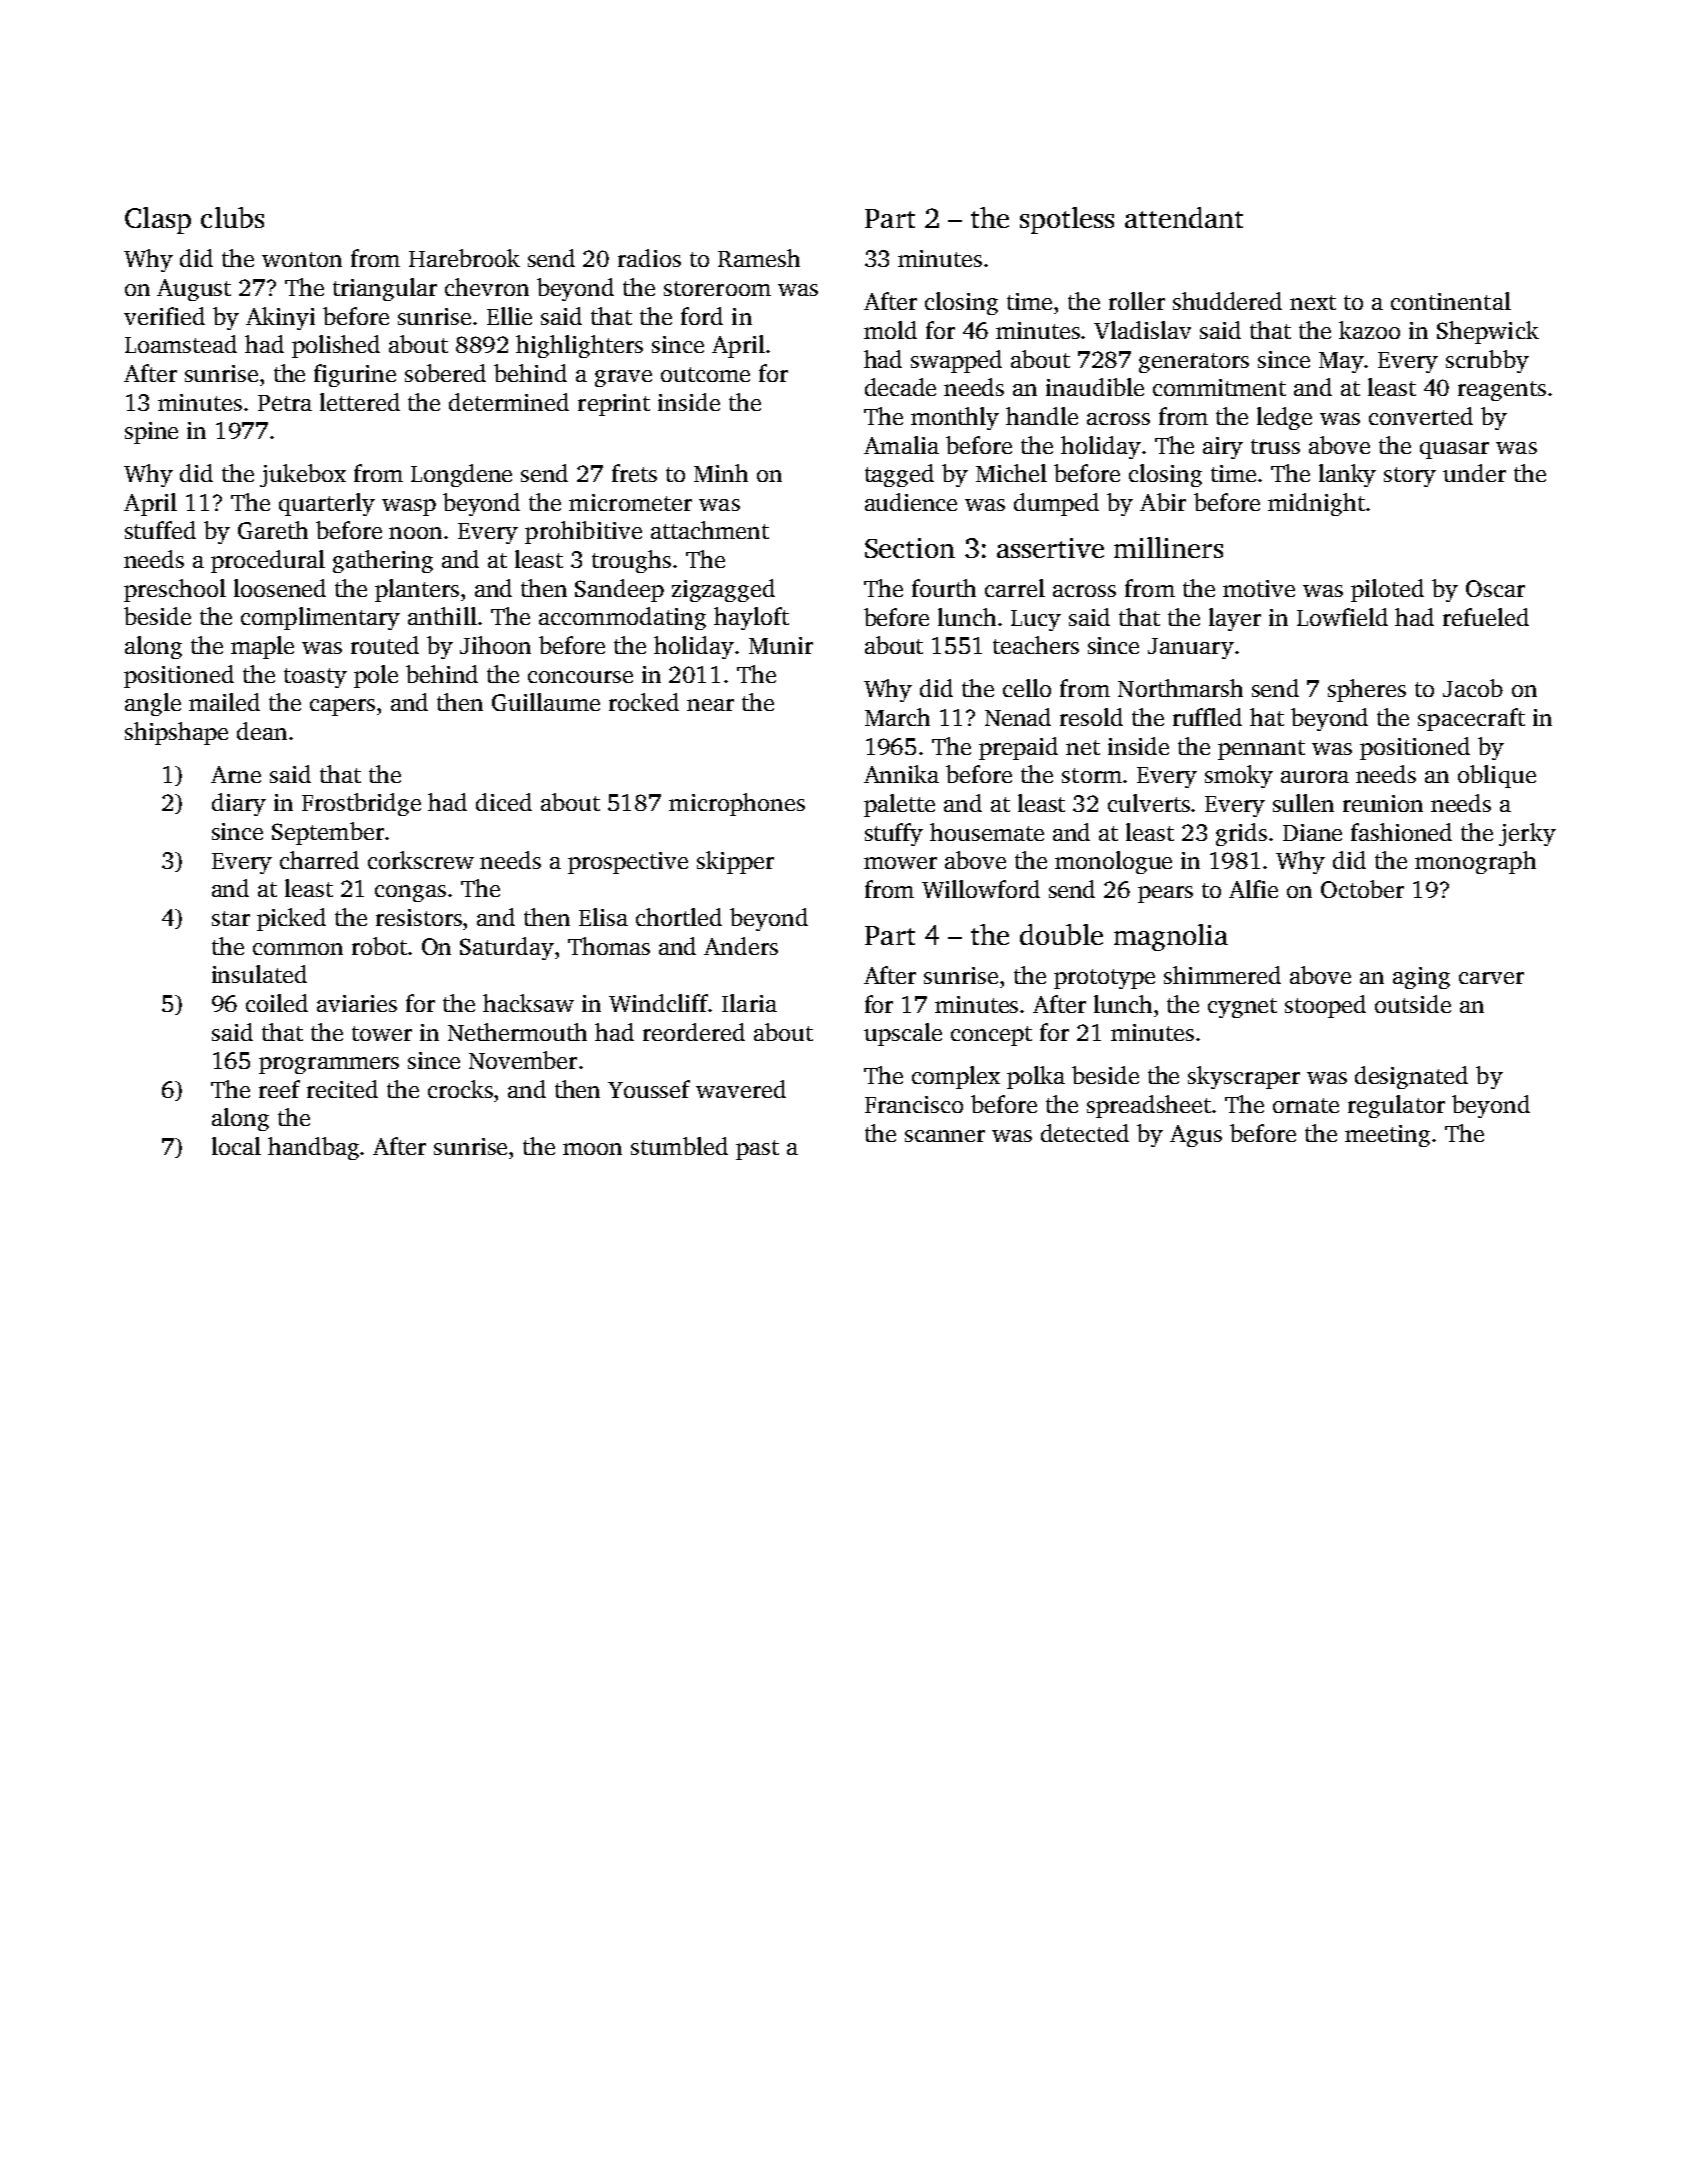  Describe the element at coordinates (1184, 217) in the document. I see `attendant` at that location.
